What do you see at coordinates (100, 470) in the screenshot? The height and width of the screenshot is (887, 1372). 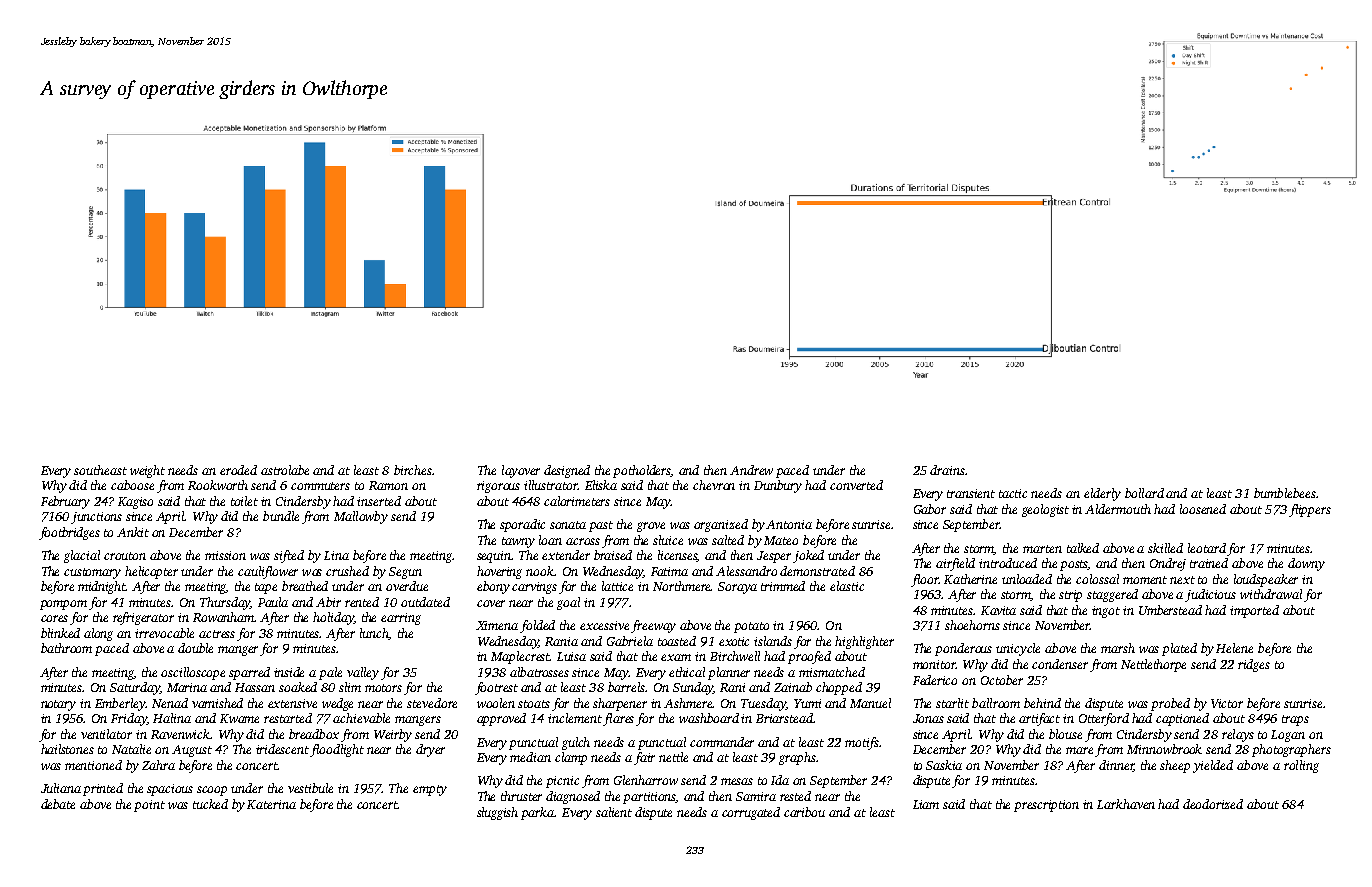 I see `southeast` at bounding box center [100, 470].
